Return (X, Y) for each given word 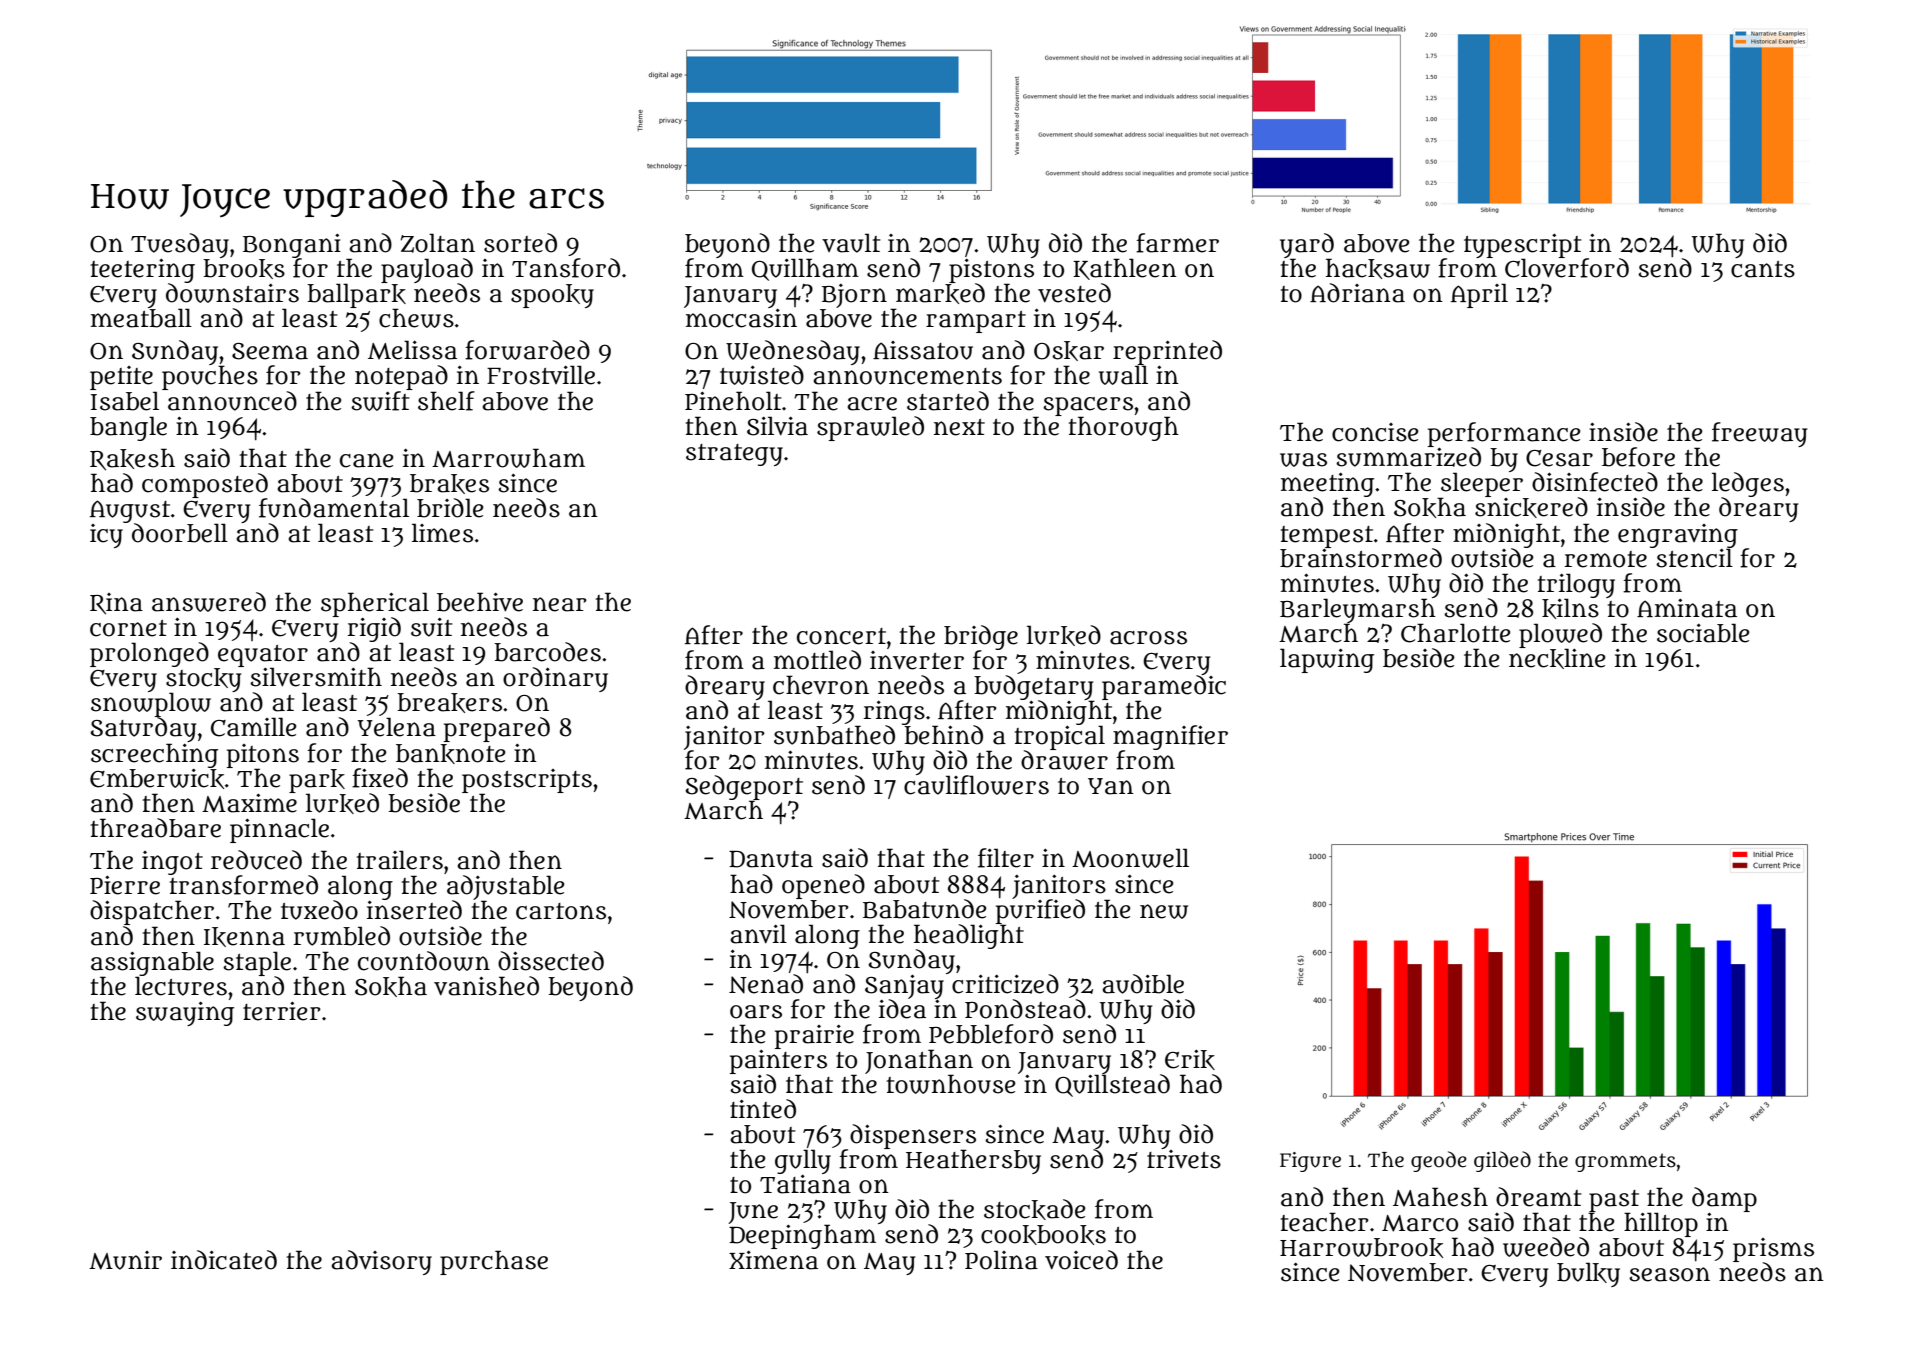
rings (894, 713)
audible (1143, 984)
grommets (1625, 1162)
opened (823, 886)
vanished (486, 986)
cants (1763, 269)
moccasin (741, 318)
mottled (817, 660)
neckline (1557, 658)
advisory (381, 1262)
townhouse (951, 1084)
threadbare (156, 828)
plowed (1560, 635)
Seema (270, 351)
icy (106, 536)
